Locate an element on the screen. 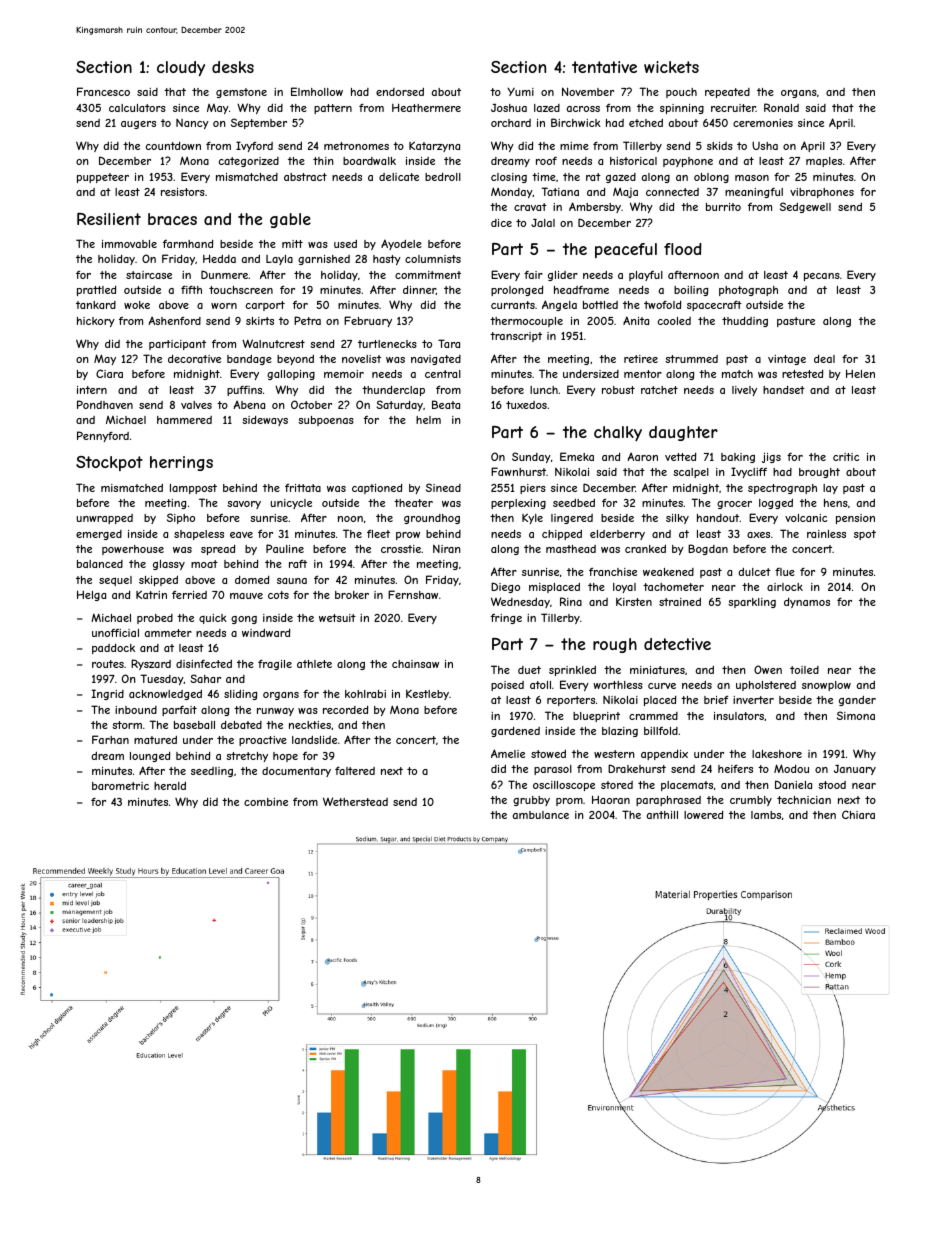  Yumi is located at coordinates (520, 92).
